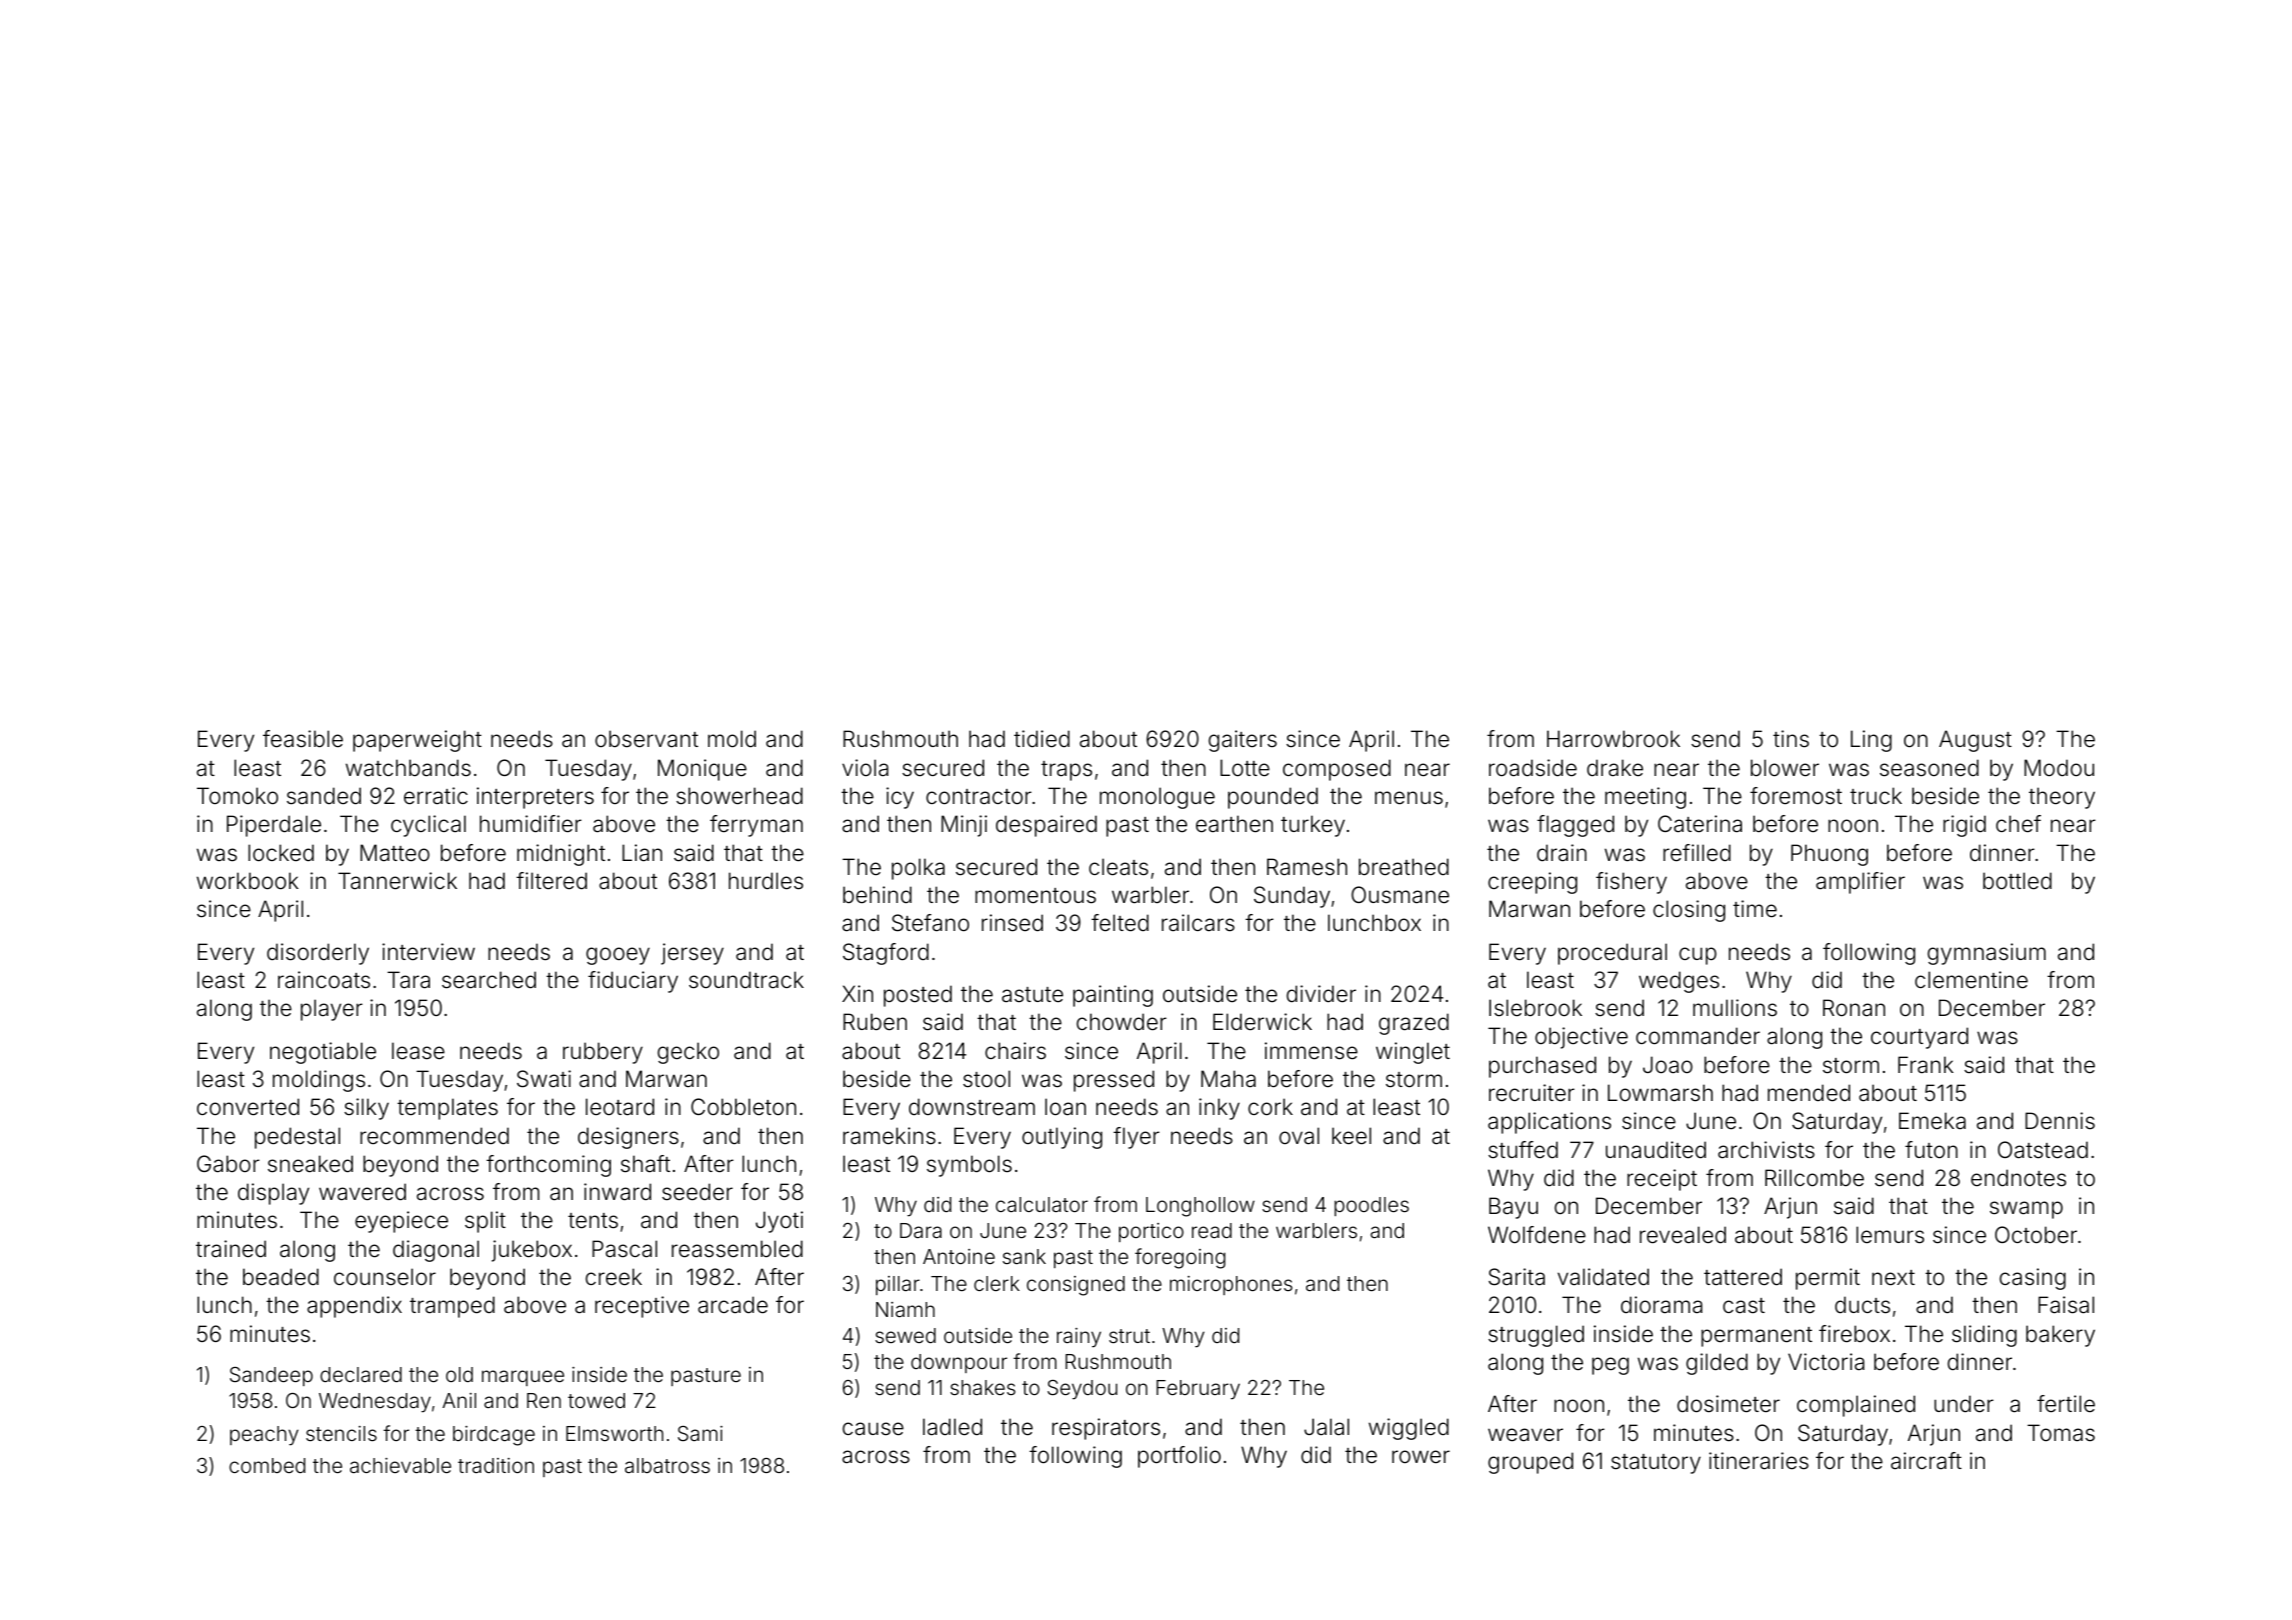  Describe the element at coordinates (1766, 1150) in the screenshot. I see `archivists` at that location.
